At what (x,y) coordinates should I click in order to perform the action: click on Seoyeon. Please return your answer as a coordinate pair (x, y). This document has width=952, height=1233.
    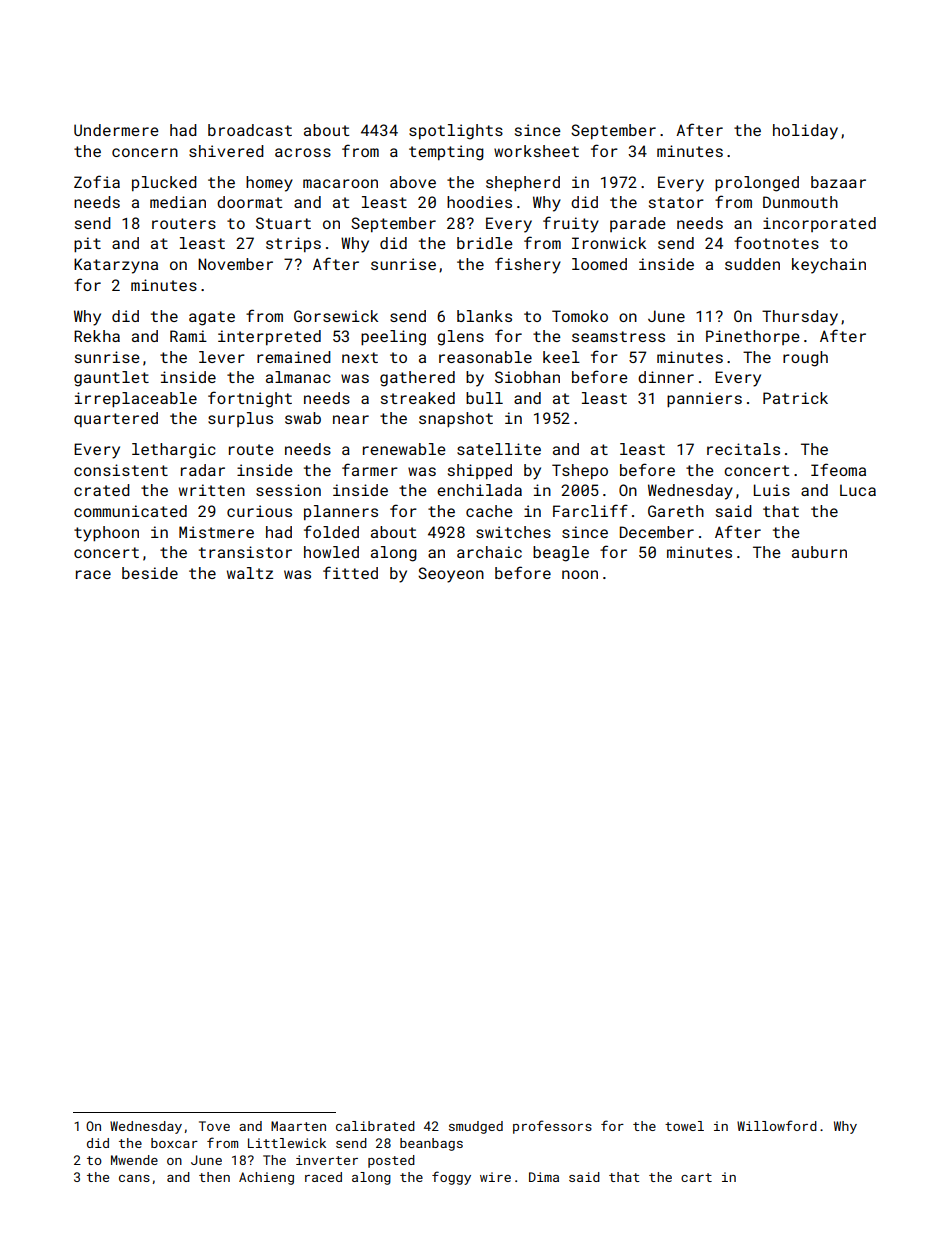
    Looking at the image, I should click on (451, 575).
